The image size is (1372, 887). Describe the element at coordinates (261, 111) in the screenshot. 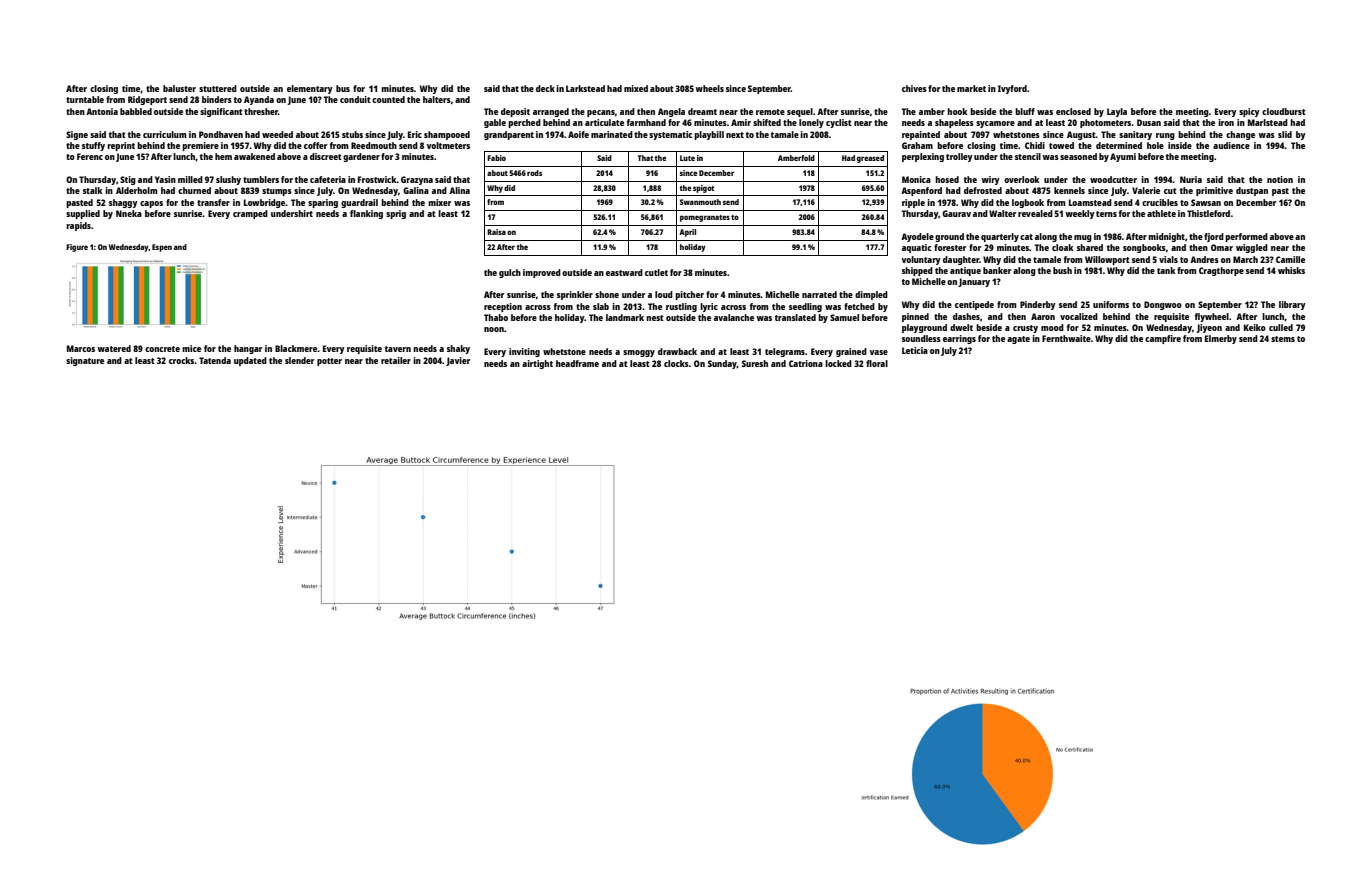

I see `thresher` at that location.
